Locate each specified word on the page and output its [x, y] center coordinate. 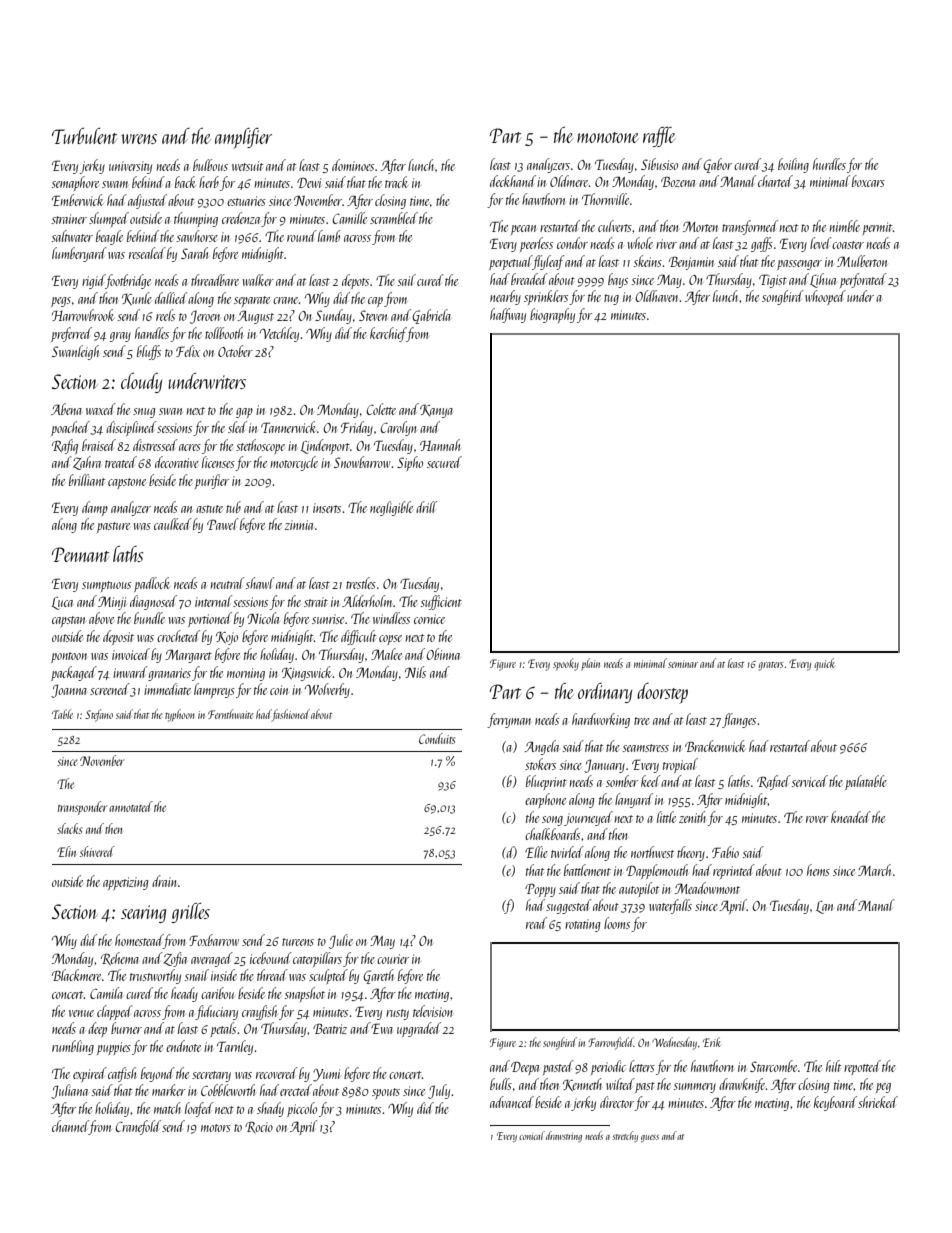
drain [164, 881]
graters [771, 666]
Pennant [80, 554]
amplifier [243, 138]
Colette [381, 409]
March [874, 870]
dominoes [353, 165]
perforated [863, 280]
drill [426, 507]
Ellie [536, 852]
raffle [659, 137]
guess [650, 1138]
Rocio [259, 1127]
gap [244, 413]
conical [532, 1135]
